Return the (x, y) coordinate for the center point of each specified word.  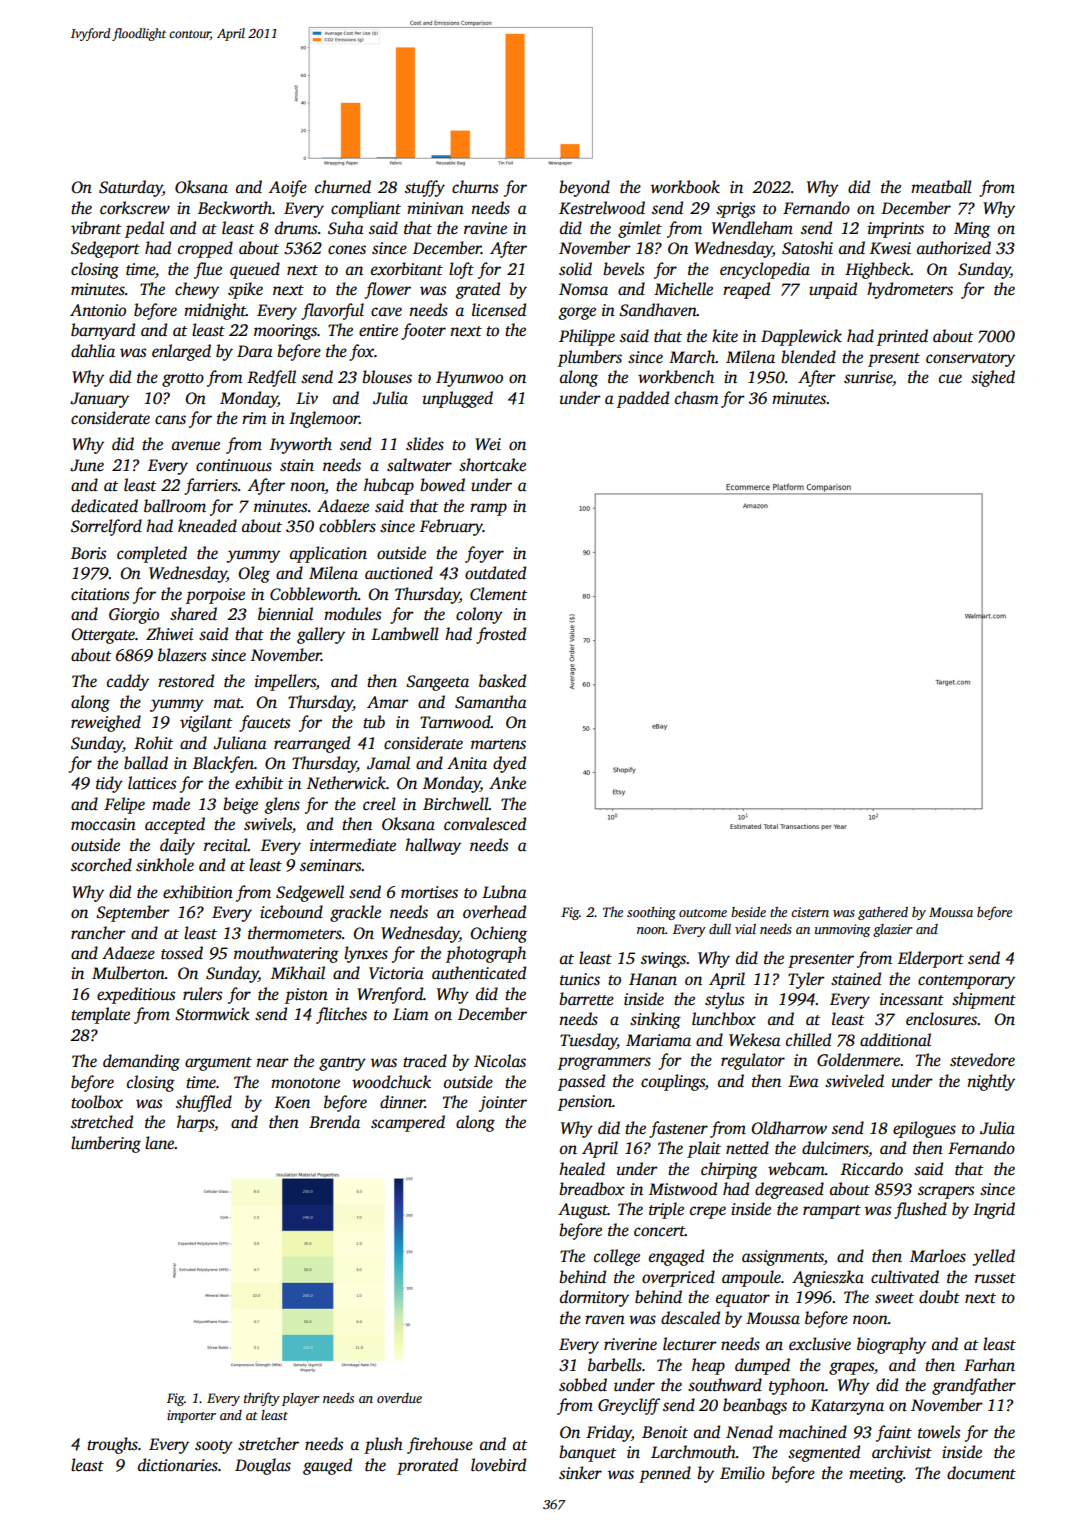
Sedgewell (310, 893)
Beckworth (235, 208)
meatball (941, 187)
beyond (584, 188)
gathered (883, 913)
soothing (651, 913)
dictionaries (178, 1465)
